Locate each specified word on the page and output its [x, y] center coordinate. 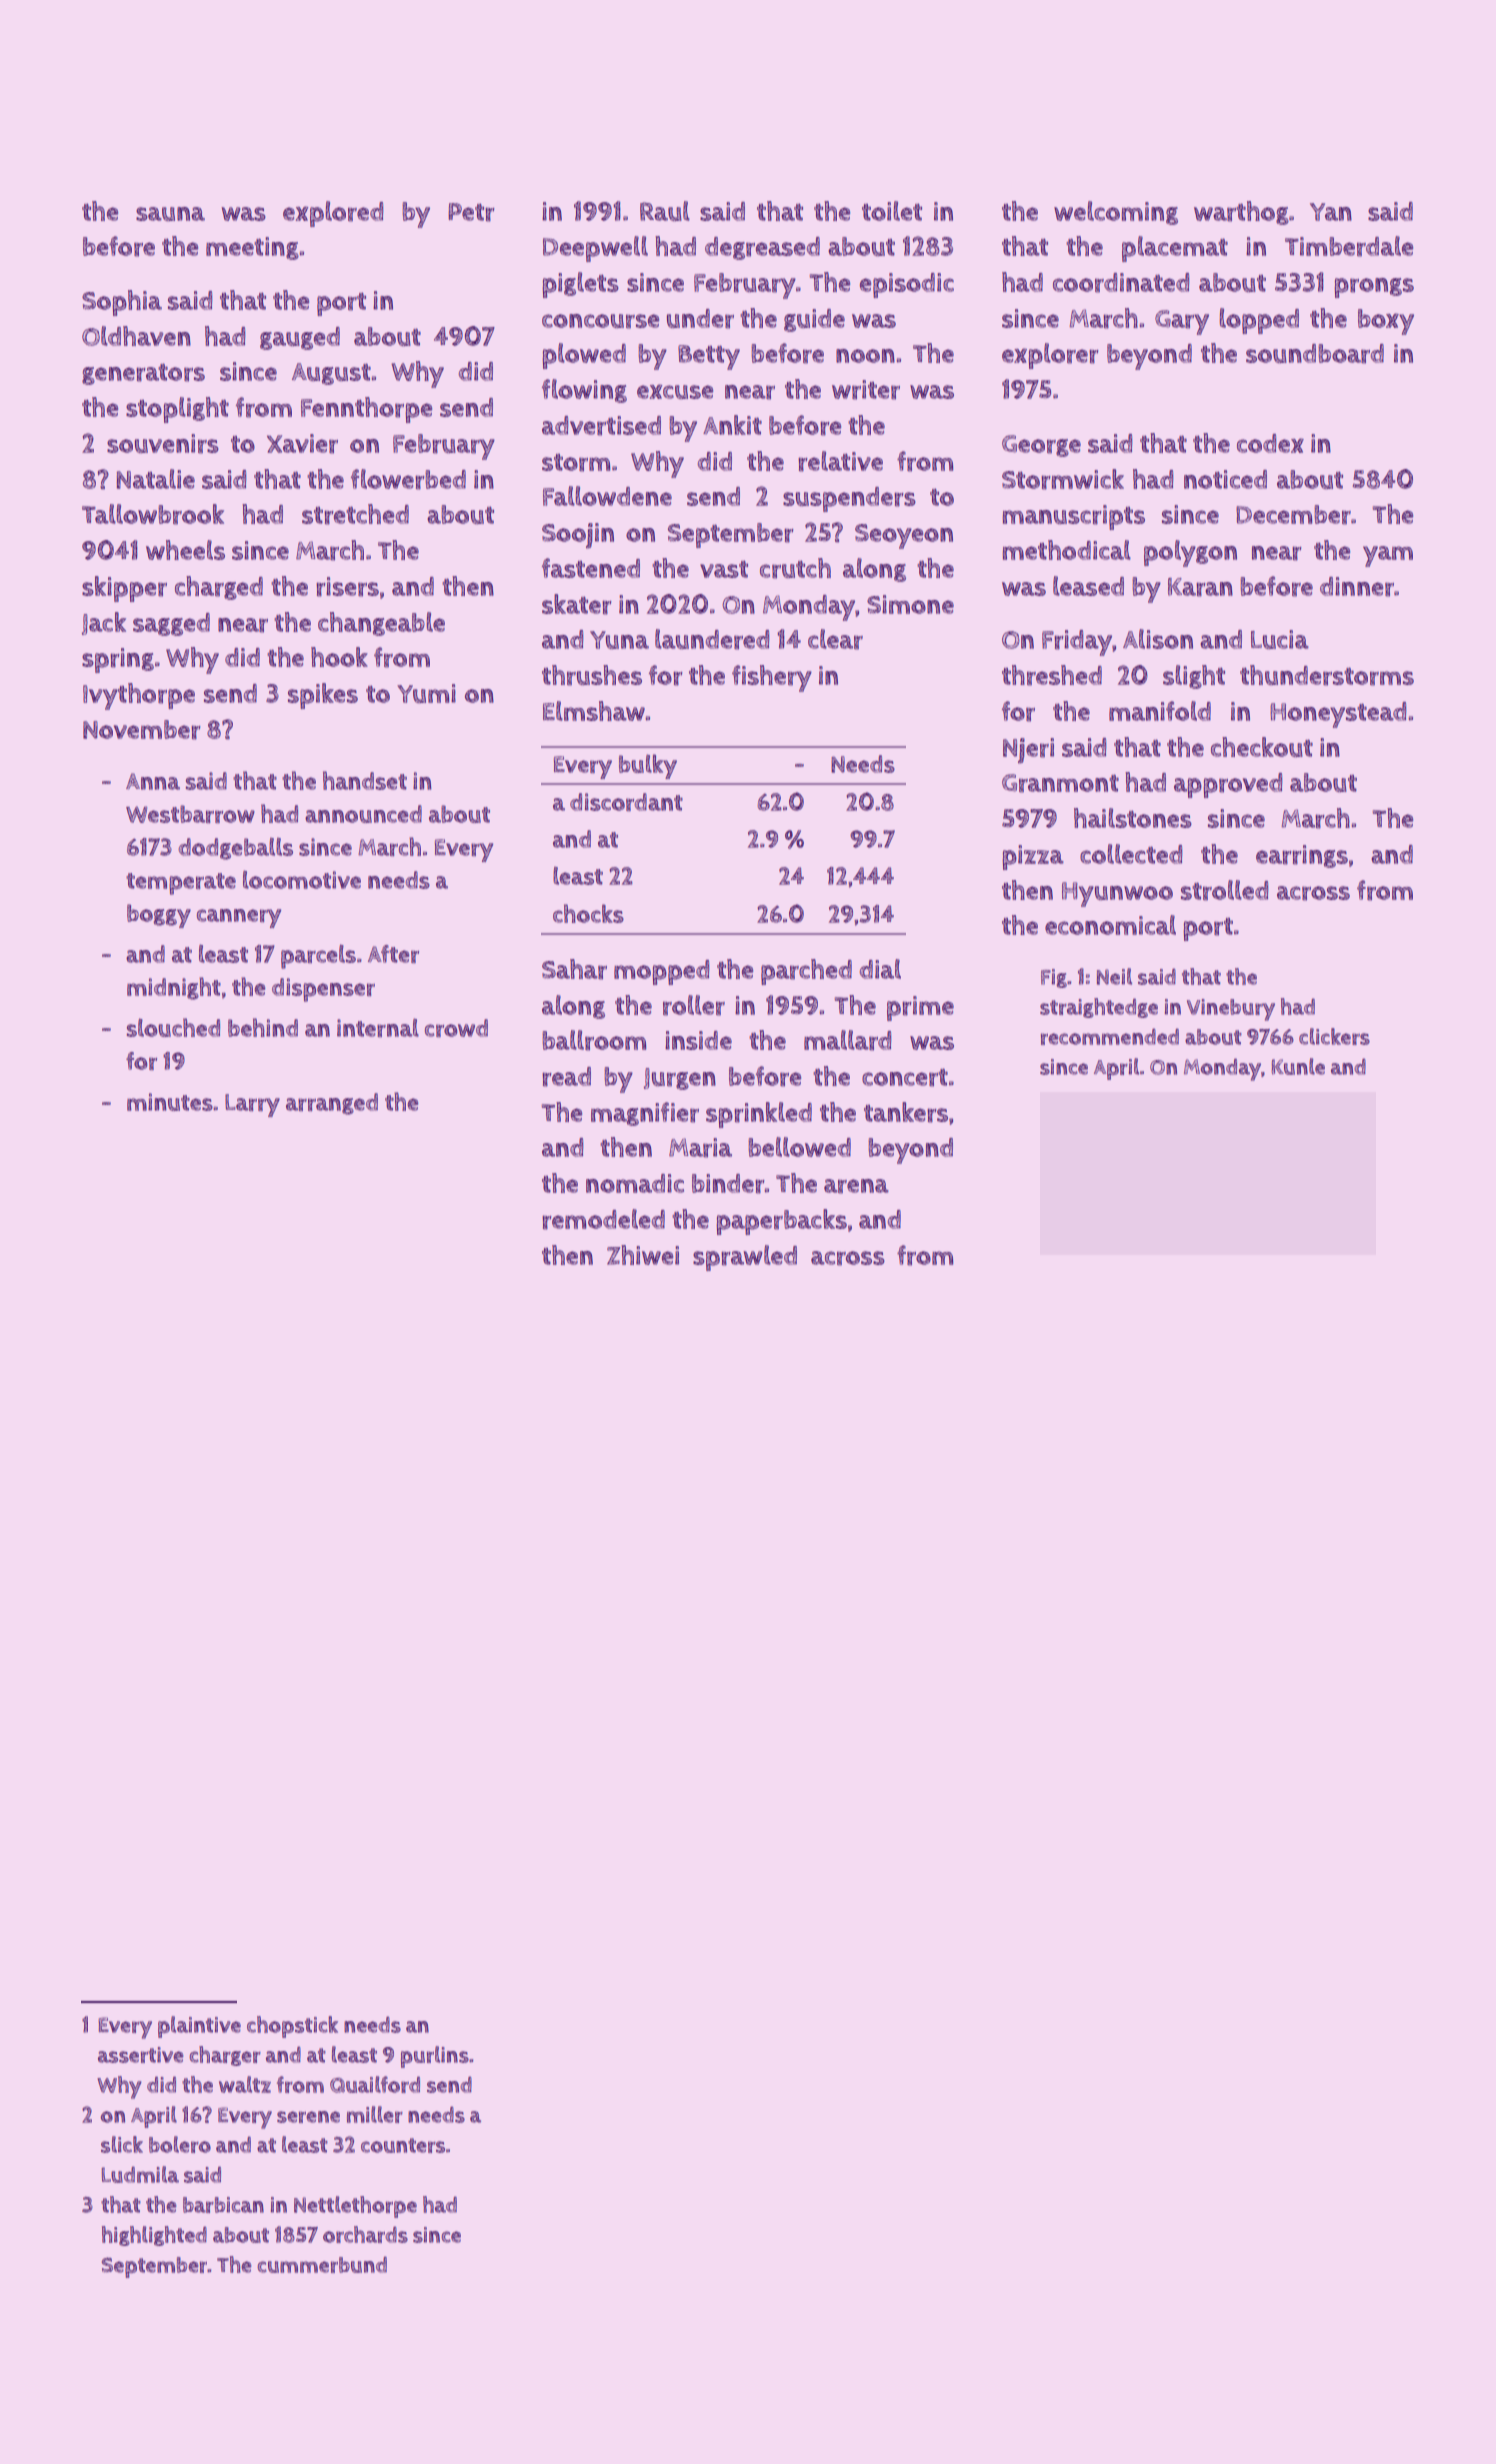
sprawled [745, 1258]
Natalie [156, 479]
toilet [892, 211]
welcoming [1116, 213]
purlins [435, 2057]
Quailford [375, 2084]
